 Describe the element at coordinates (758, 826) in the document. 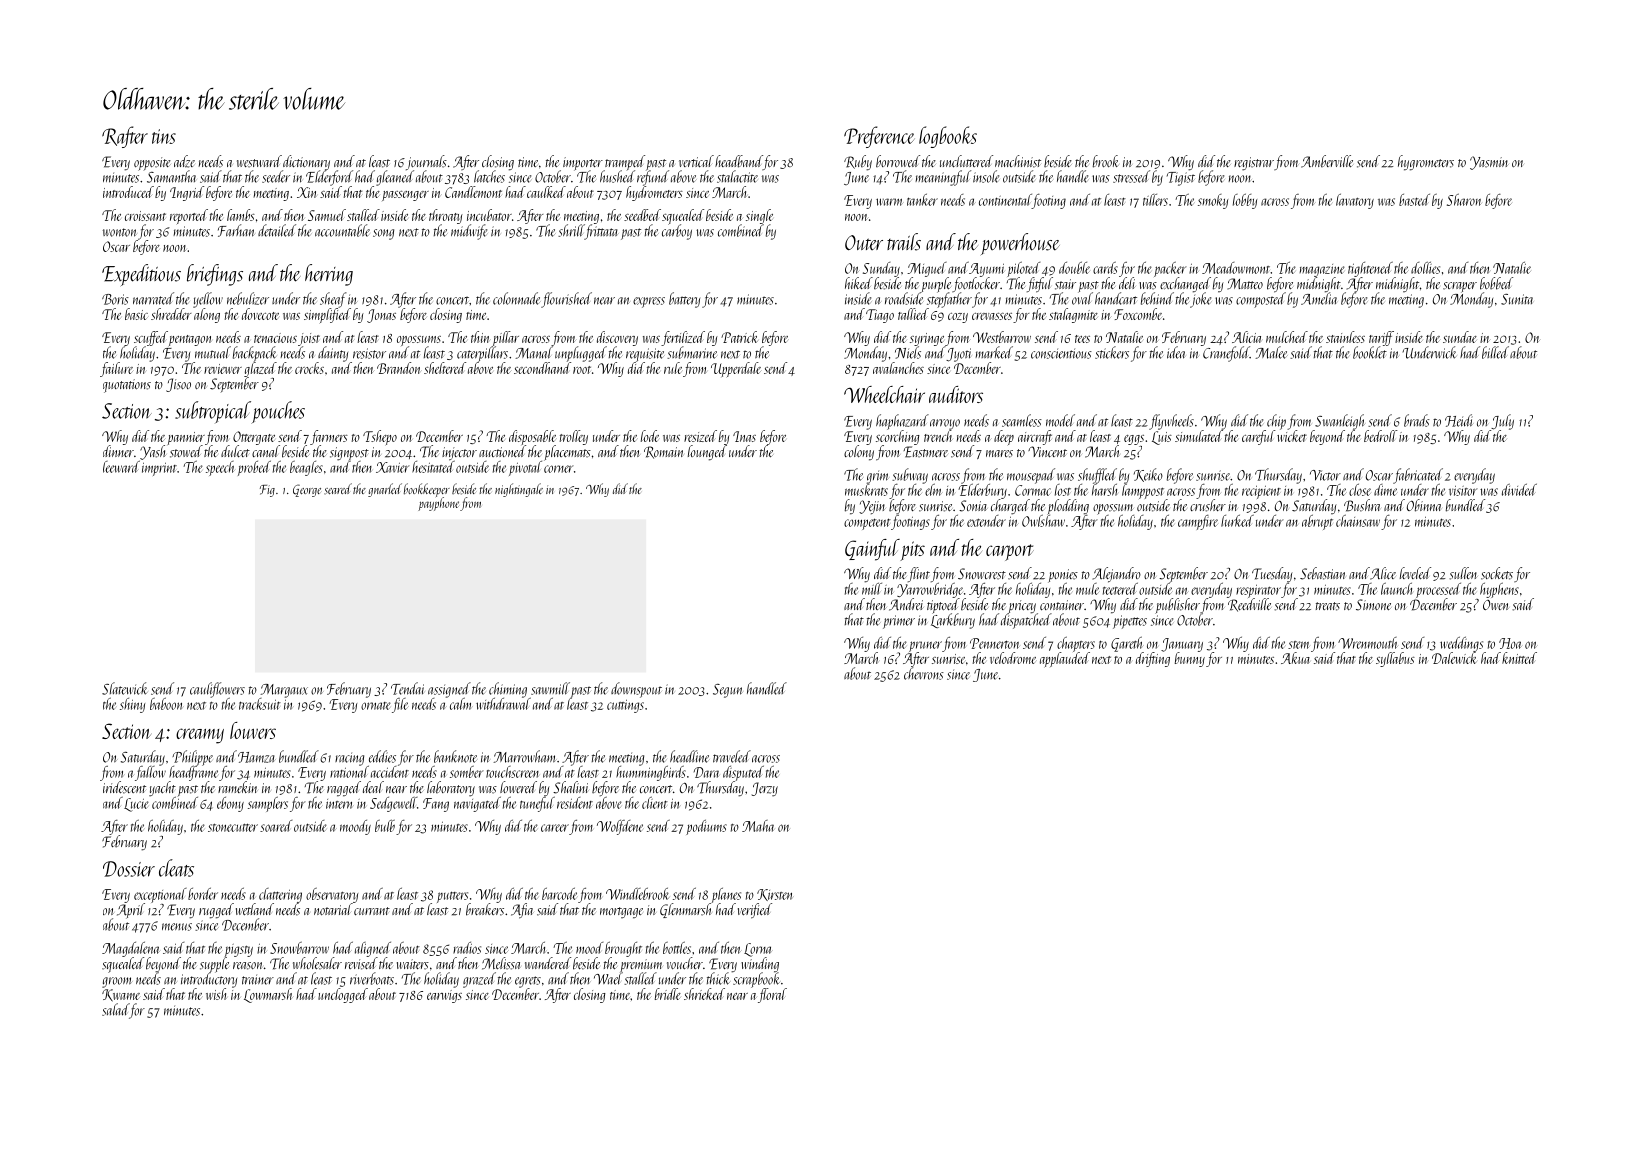

I see `Maha` at that location.
